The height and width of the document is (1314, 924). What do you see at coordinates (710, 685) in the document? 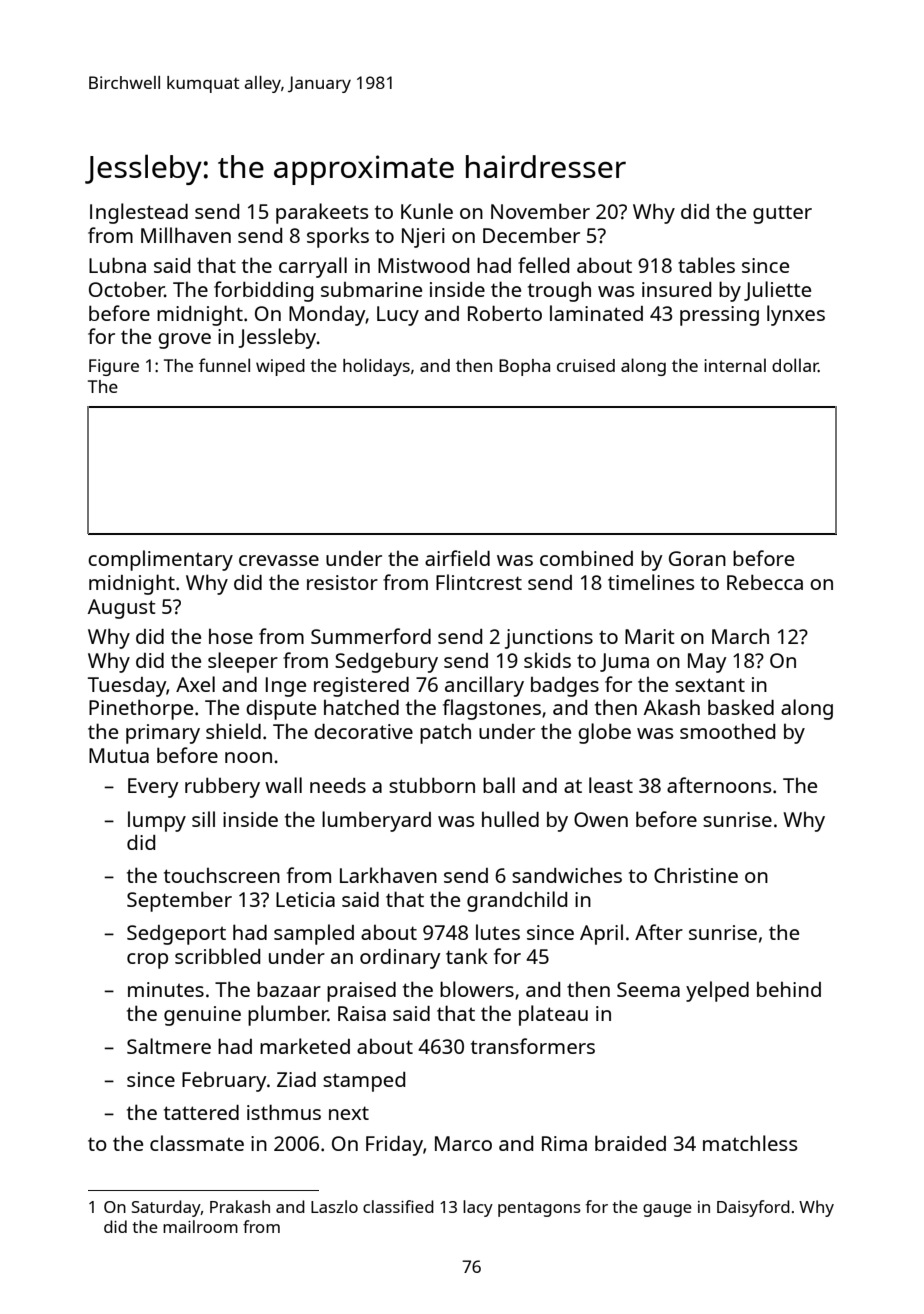
I see `sextant` at bounding box center [710, 685].
